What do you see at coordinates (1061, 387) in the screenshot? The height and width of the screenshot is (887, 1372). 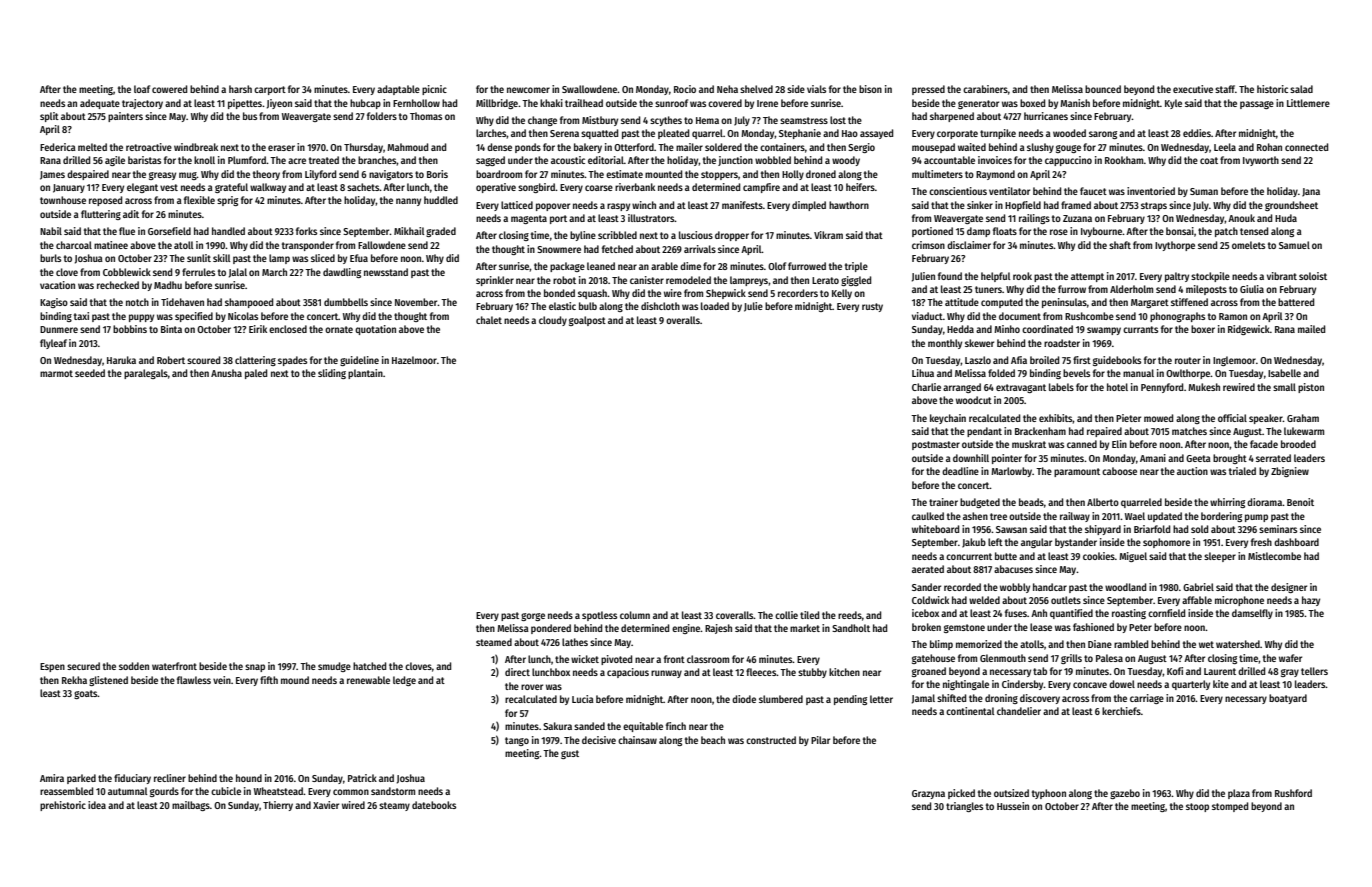 I see `labels` at bounding box center [1061, 387].
